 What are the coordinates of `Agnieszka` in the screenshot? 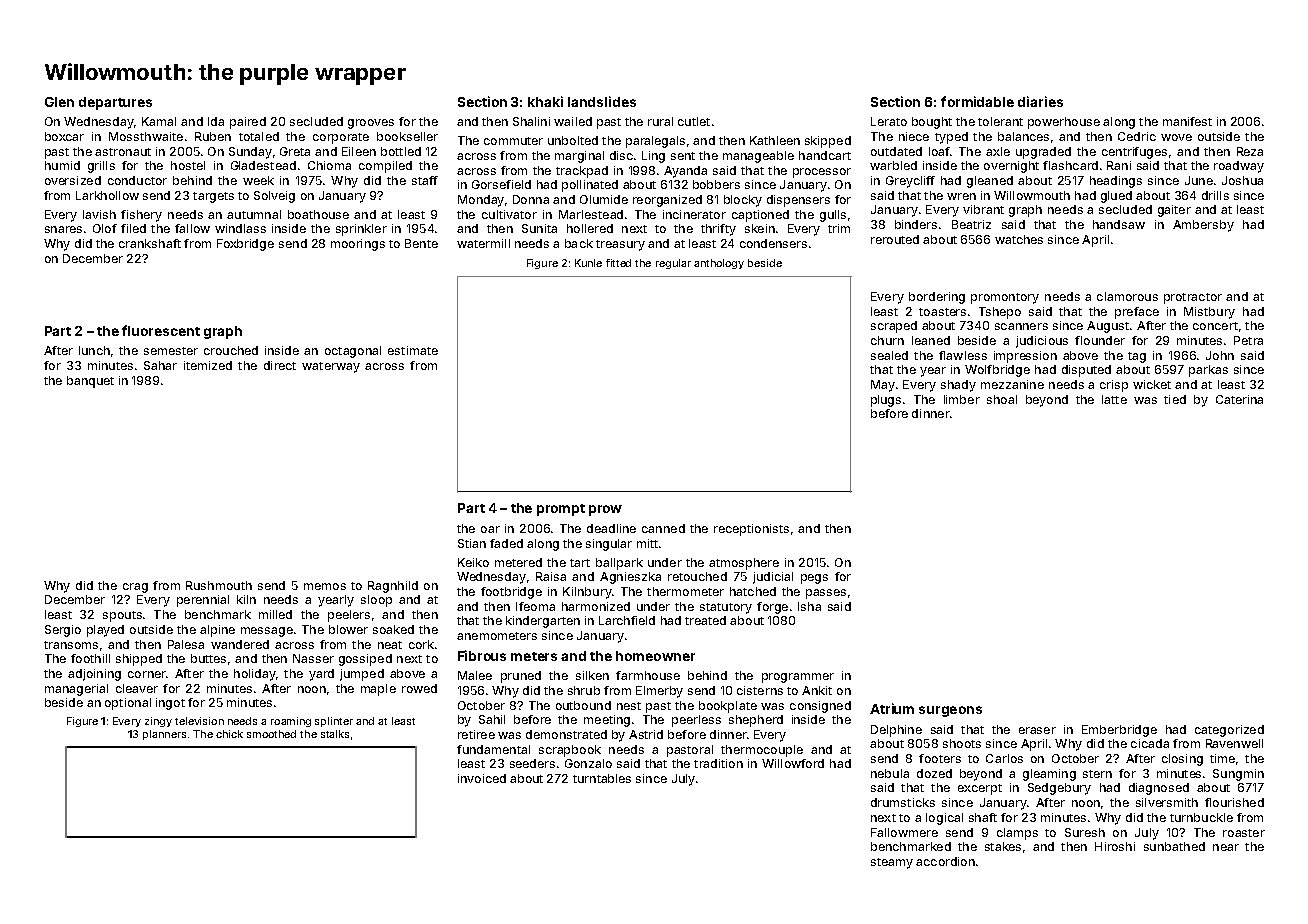 It's located at (630, 578).
